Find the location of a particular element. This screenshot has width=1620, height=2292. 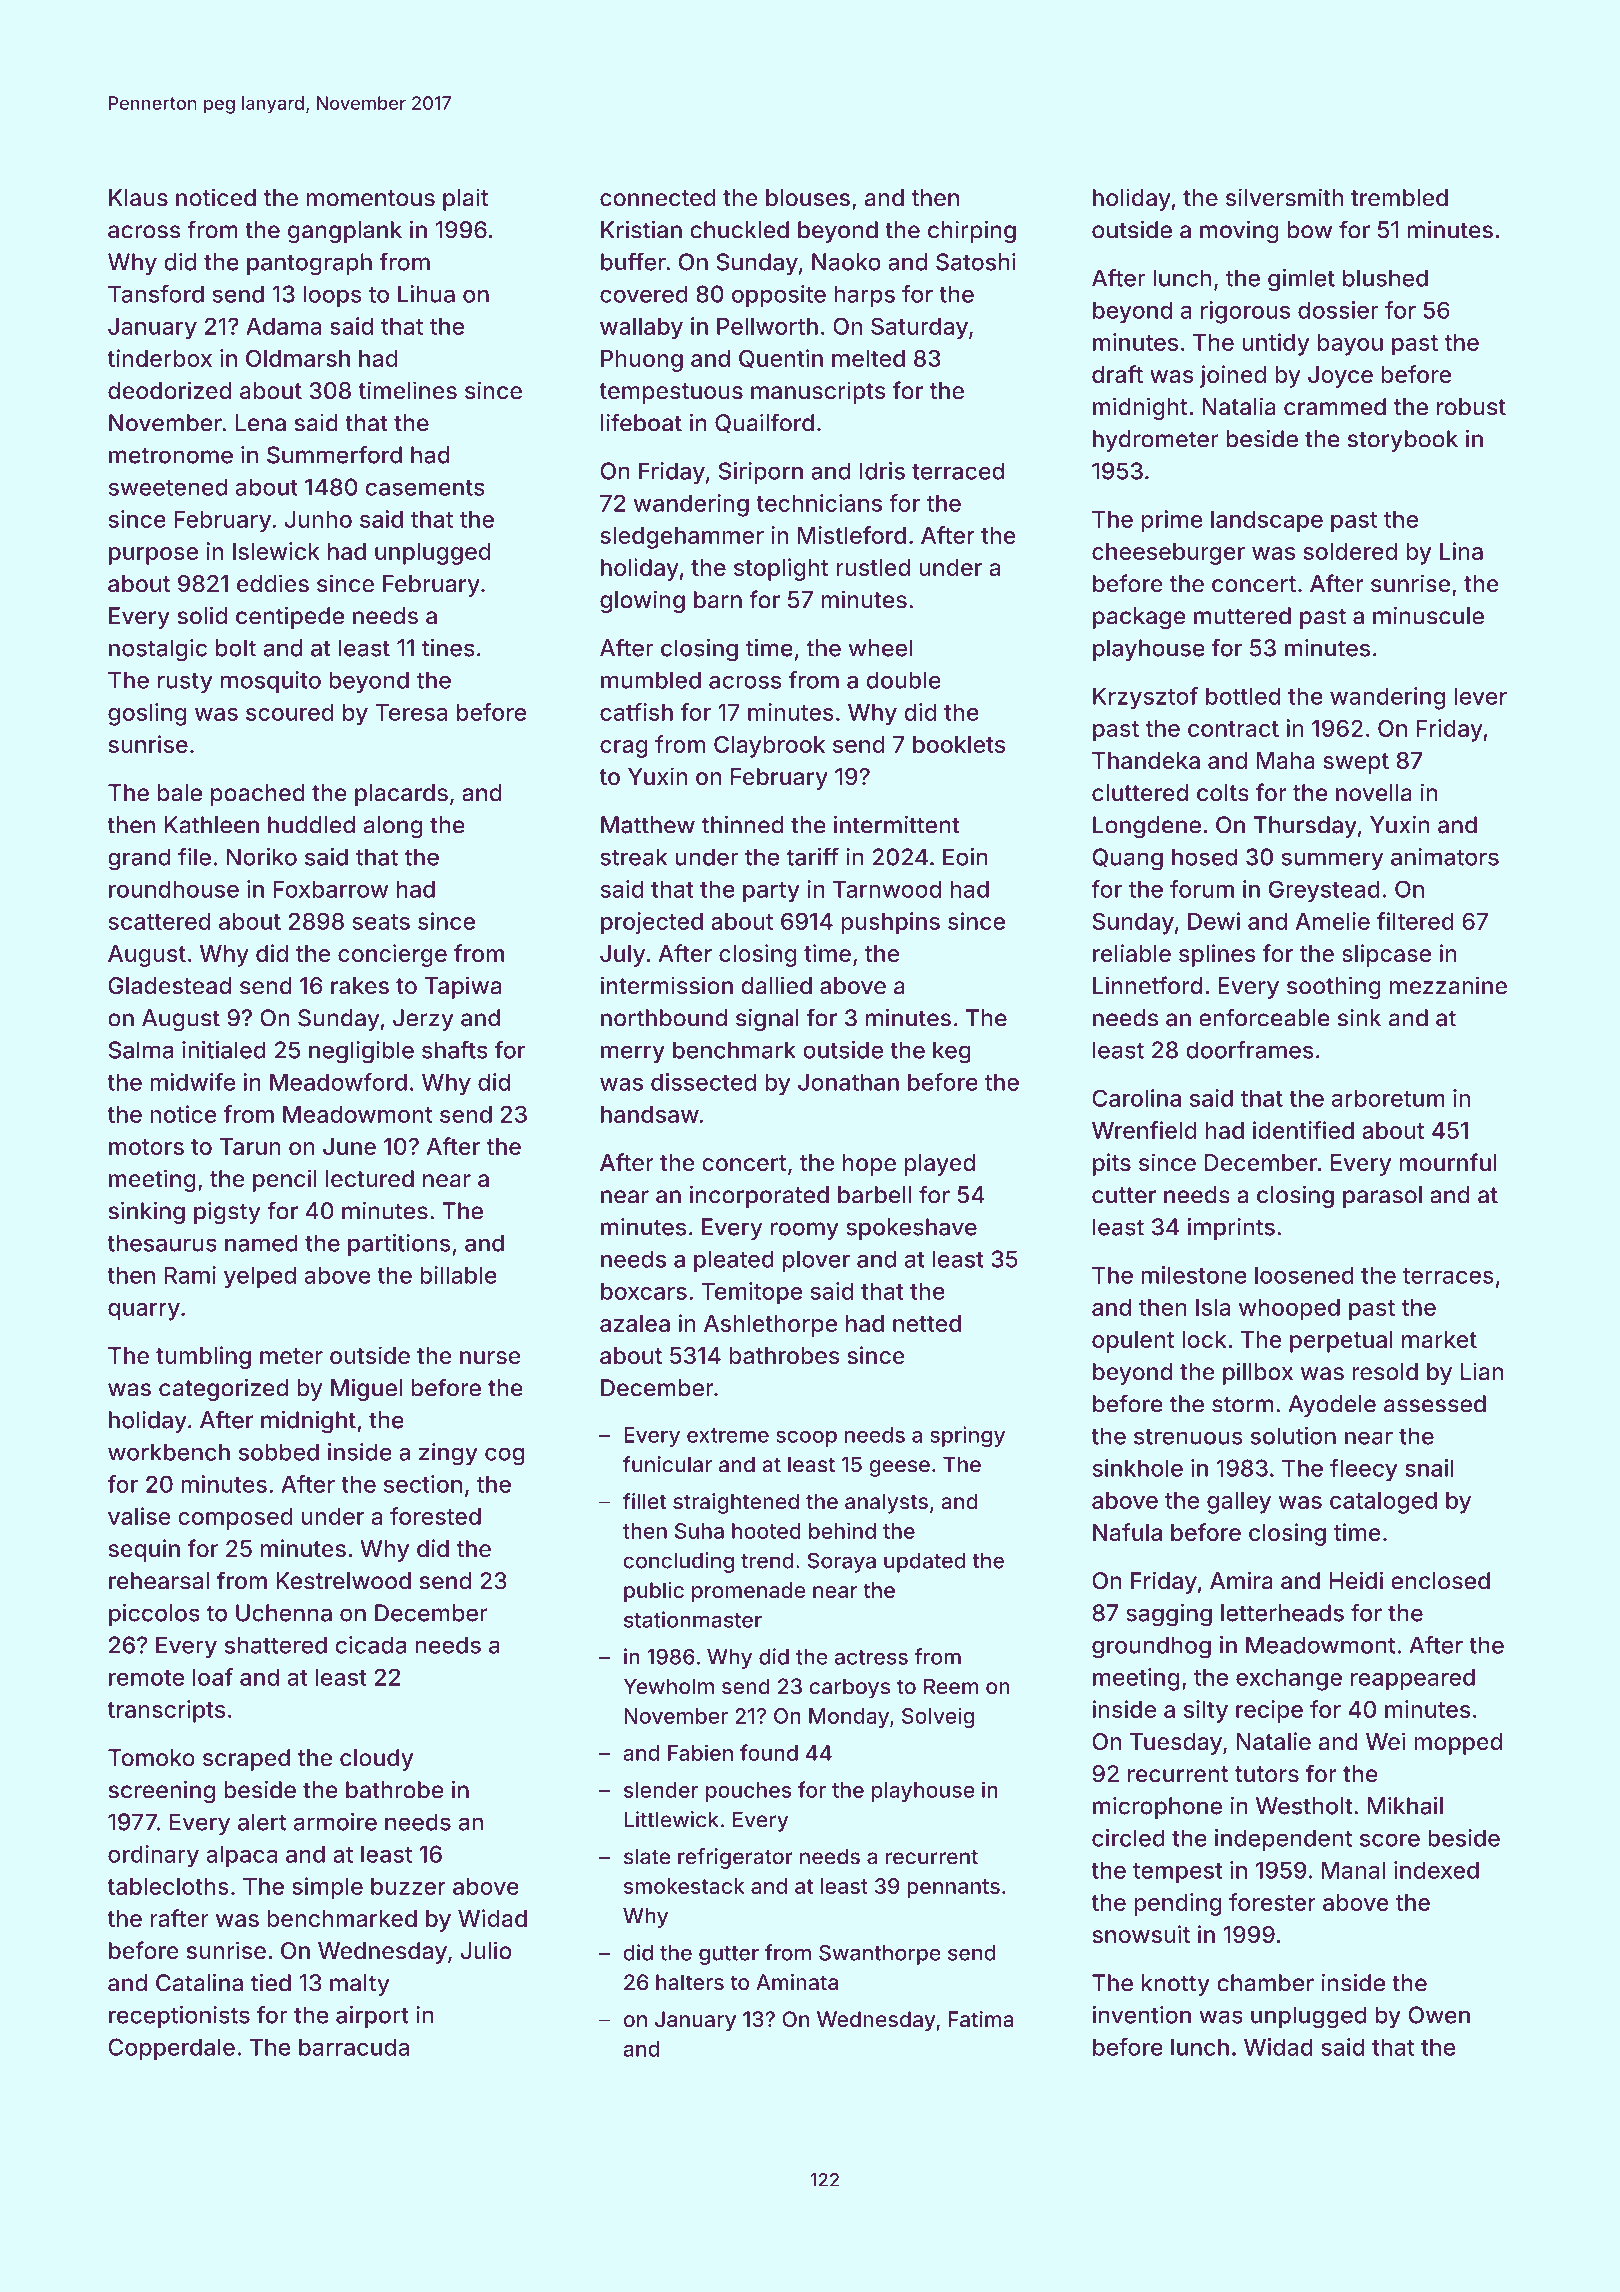

poached is located at coordinates (258, 795).
